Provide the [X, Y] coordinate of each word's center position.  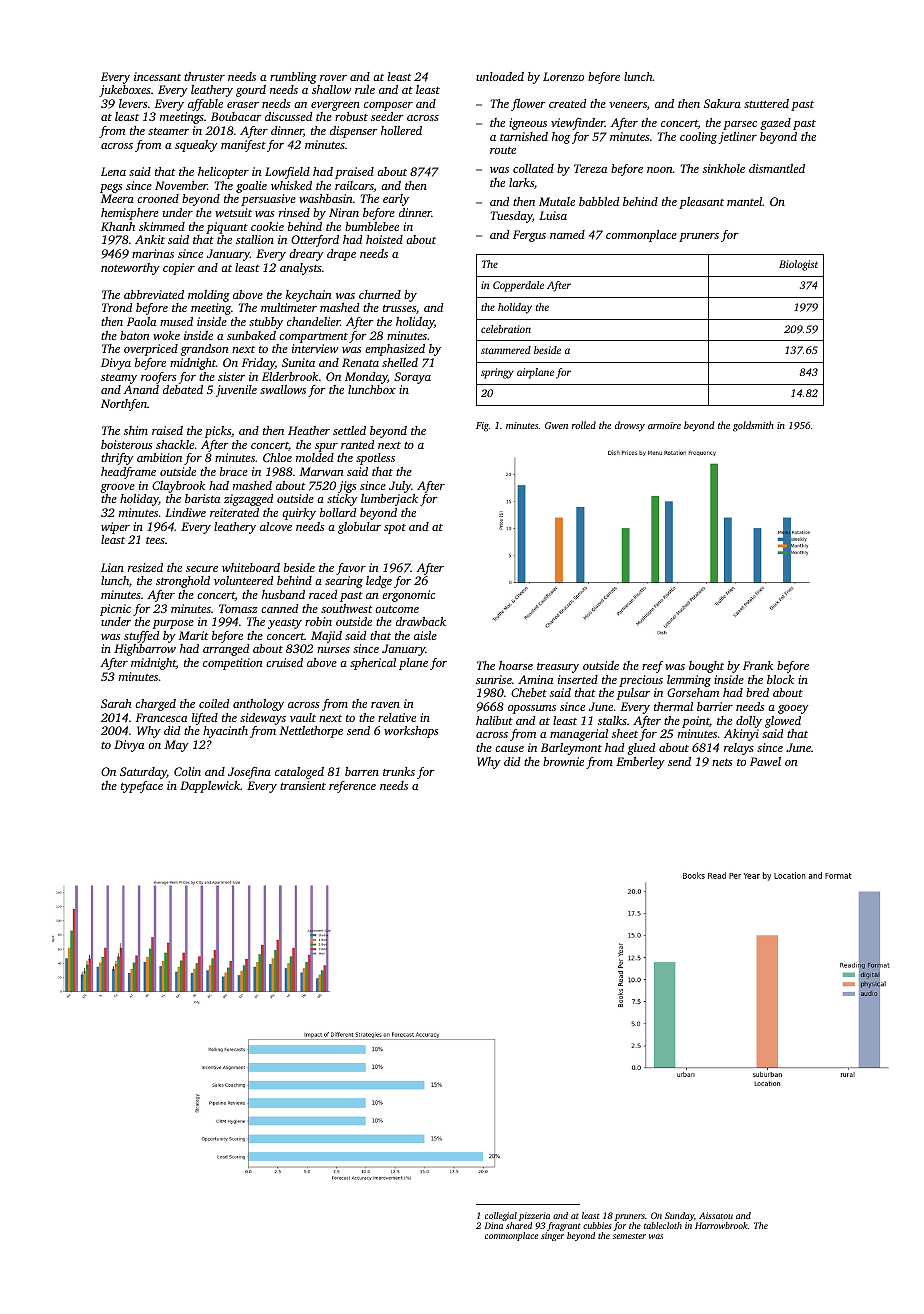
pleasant [701, 203]
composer [388, 106]
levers [133, 103]
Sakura [722, 103]
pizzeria [534, 1216]
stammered [506, 350]
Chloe [277, 457]
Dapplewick [210, 787]
